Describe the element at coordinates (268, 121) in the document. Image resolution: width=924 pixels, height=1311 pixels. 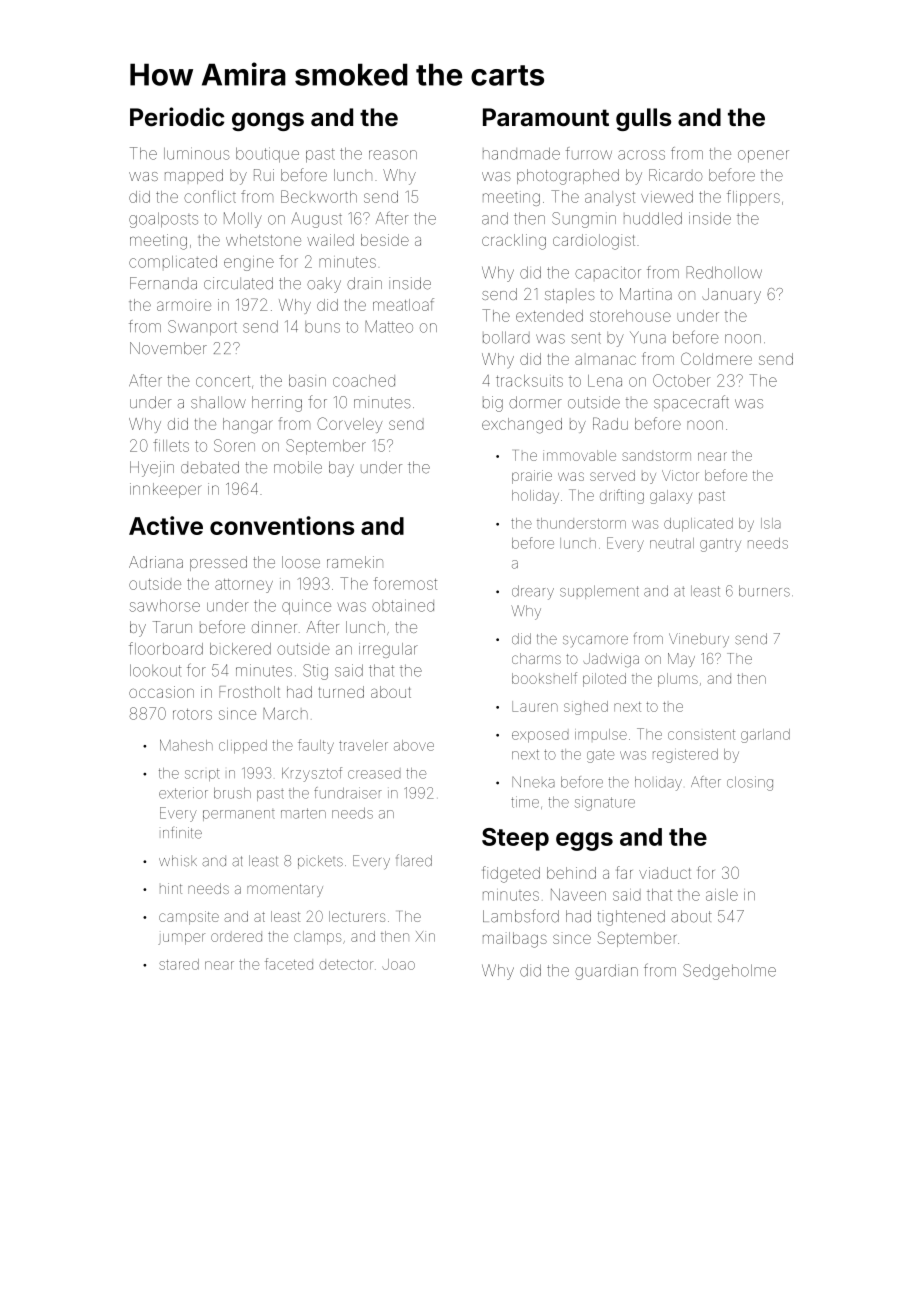
I see `gongs` at that location.
